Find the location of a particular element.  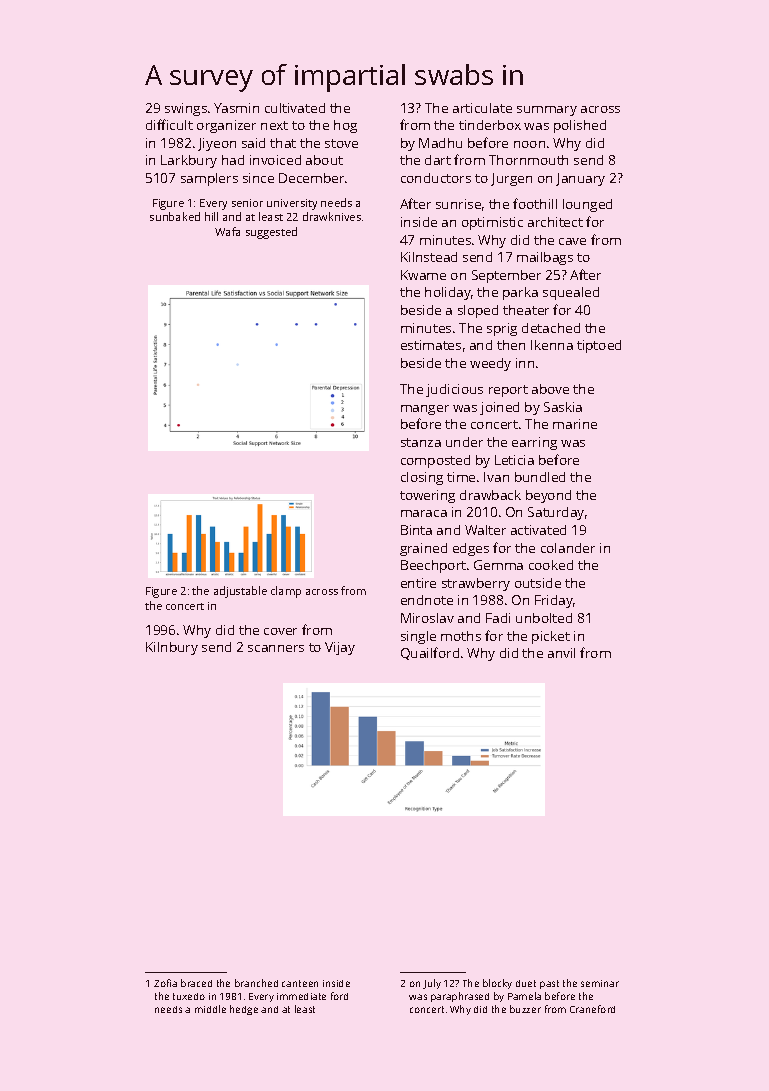

sunrise is located at coordinates (458, 204).
